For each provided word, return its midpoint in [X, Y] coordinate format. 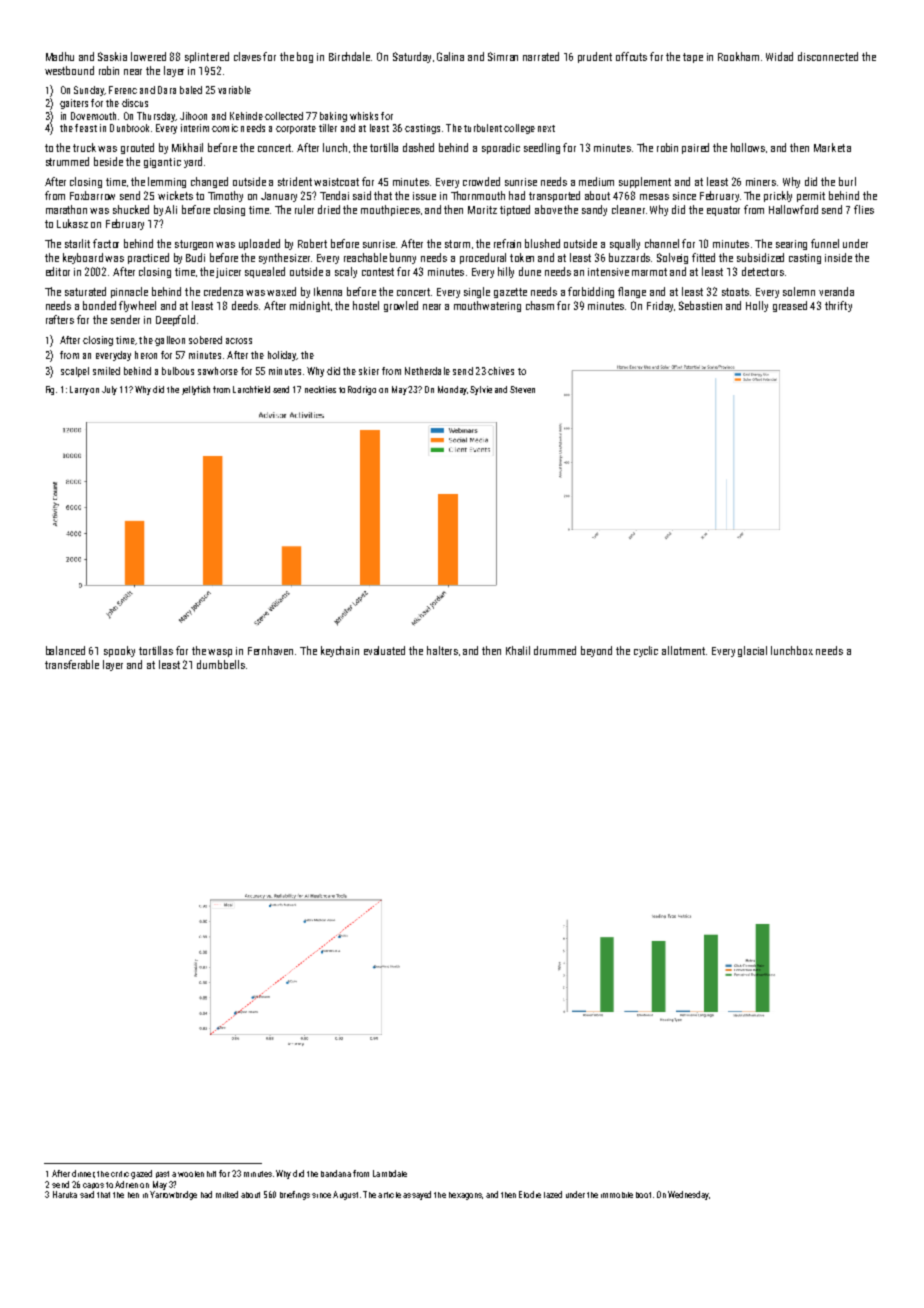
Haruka [65, 1194]
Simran [503, 56]
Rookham [738, 56]
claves [247, 56]
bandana [336, 1173]
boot [643, 1195]
